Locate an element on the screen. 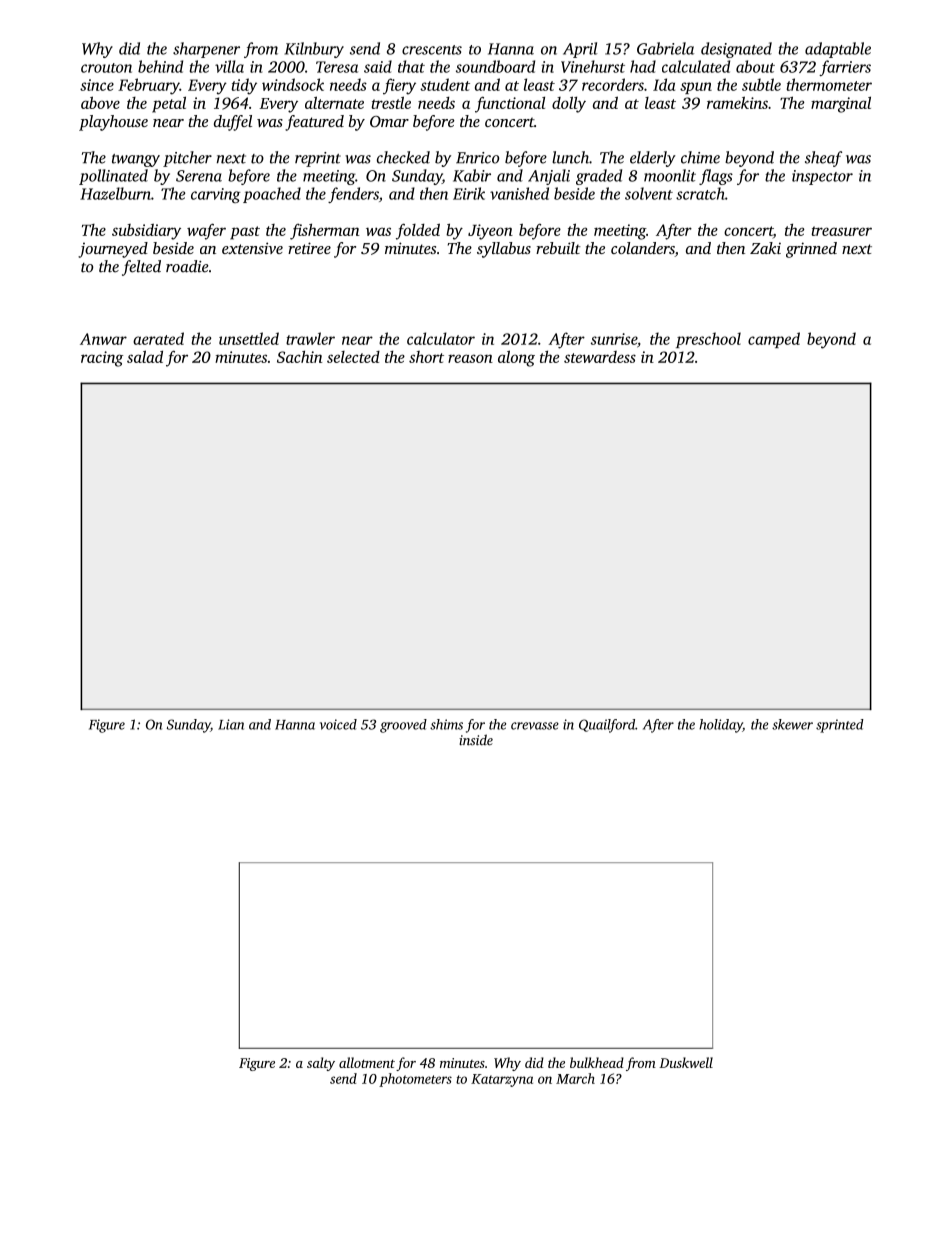 The width and height of the screenshot is (952, 1233). treasurer is located at coordinates (841, 231).
